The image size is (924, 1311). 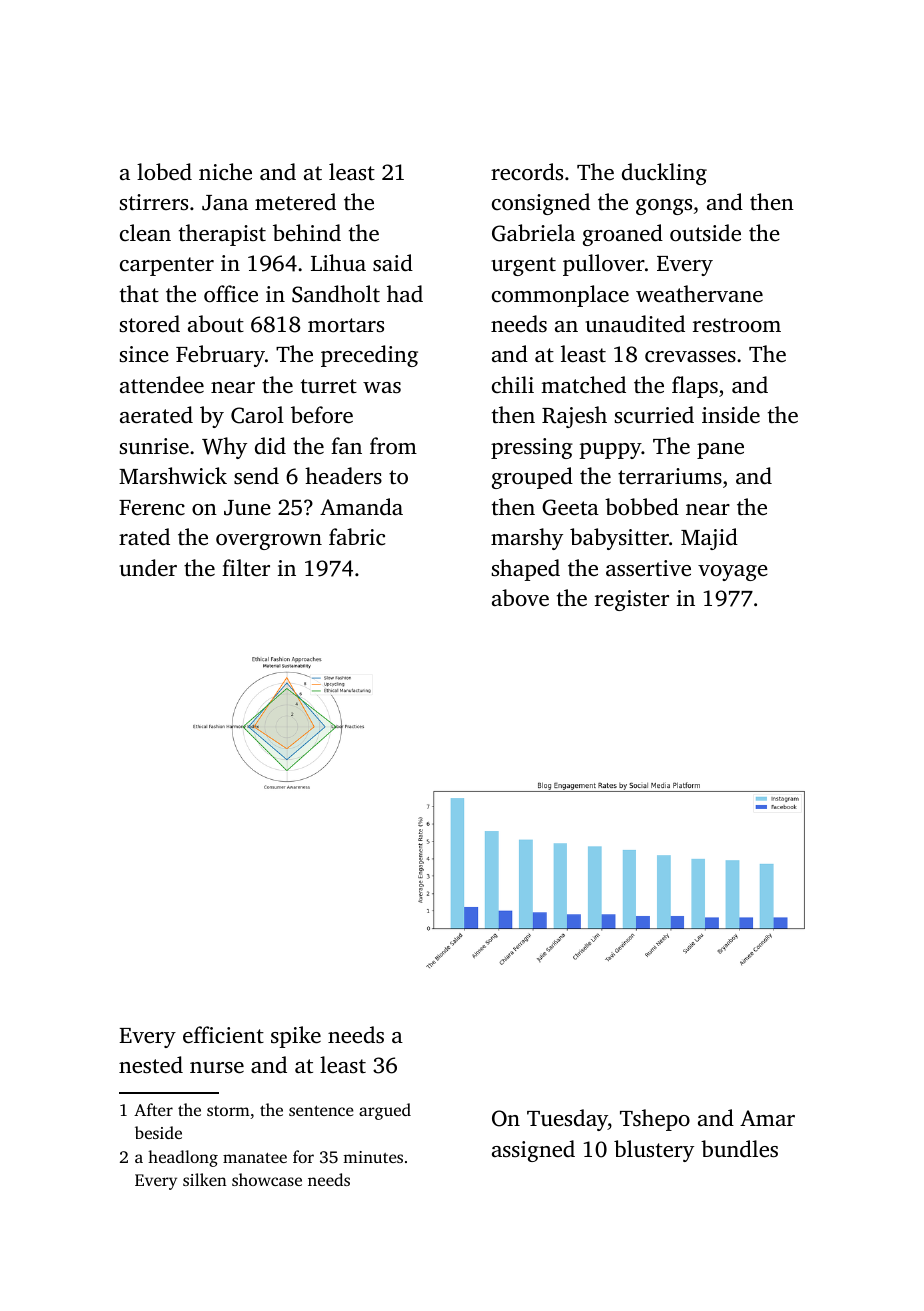 What do you see at coordinates (246, 568) in the screenshot?
I see `filter` at bounding box center [246, 568].
